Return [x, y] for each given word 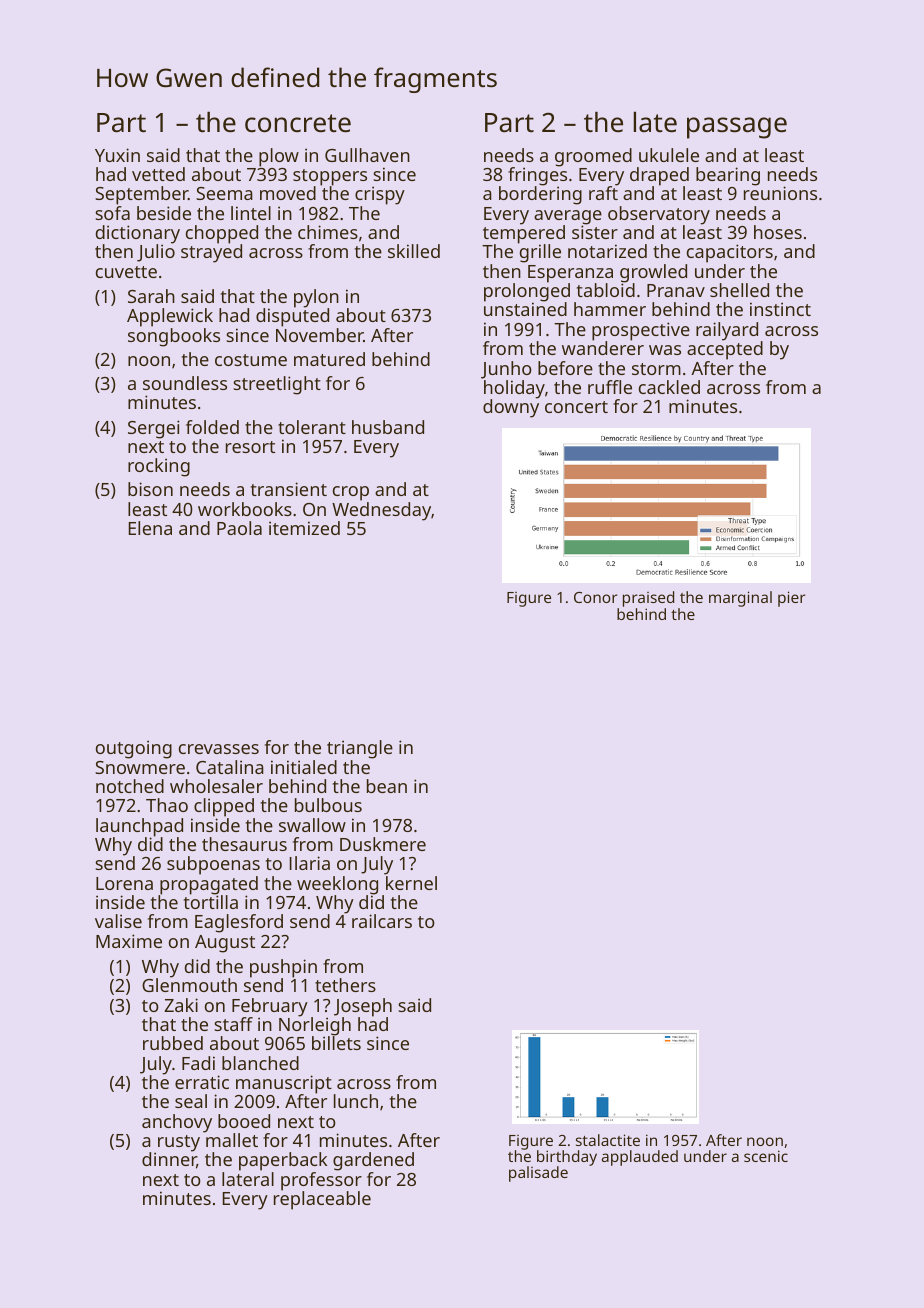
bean [387, 786]
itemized [304, 528]
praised [648, 599]
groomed [593, 157]
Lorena [124, 883]
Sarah [151, 296]
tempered [524, 235]
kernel [411, 883]
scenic [766, 1156]
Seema [224, 193]
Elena [150, 528]
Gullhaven [367, 155]
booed [244, 1121]
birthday [567, 1158]
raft [603, 193]
